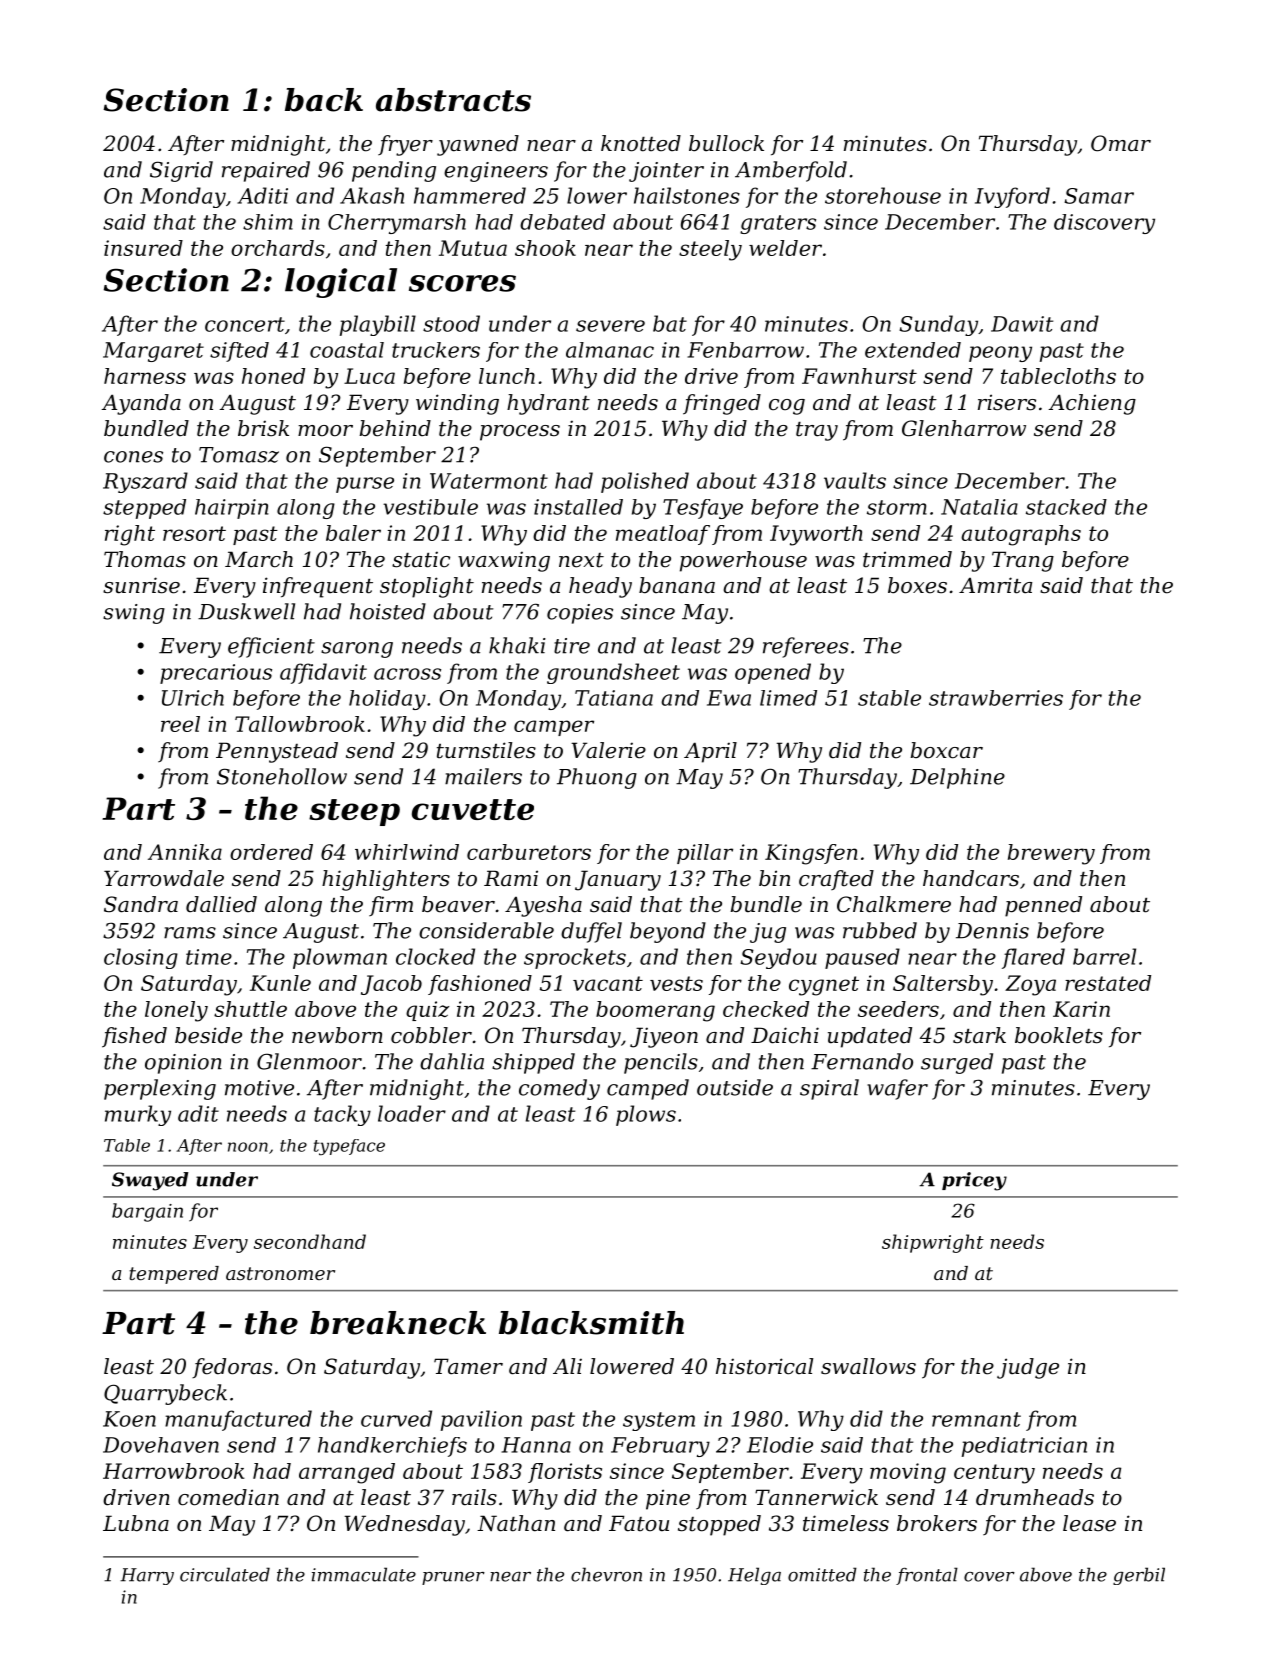 The width and height of the image is (1281, 1658). Describe the element at coordinates (1022, 324) in the image. I see `Dawit` at that location.
